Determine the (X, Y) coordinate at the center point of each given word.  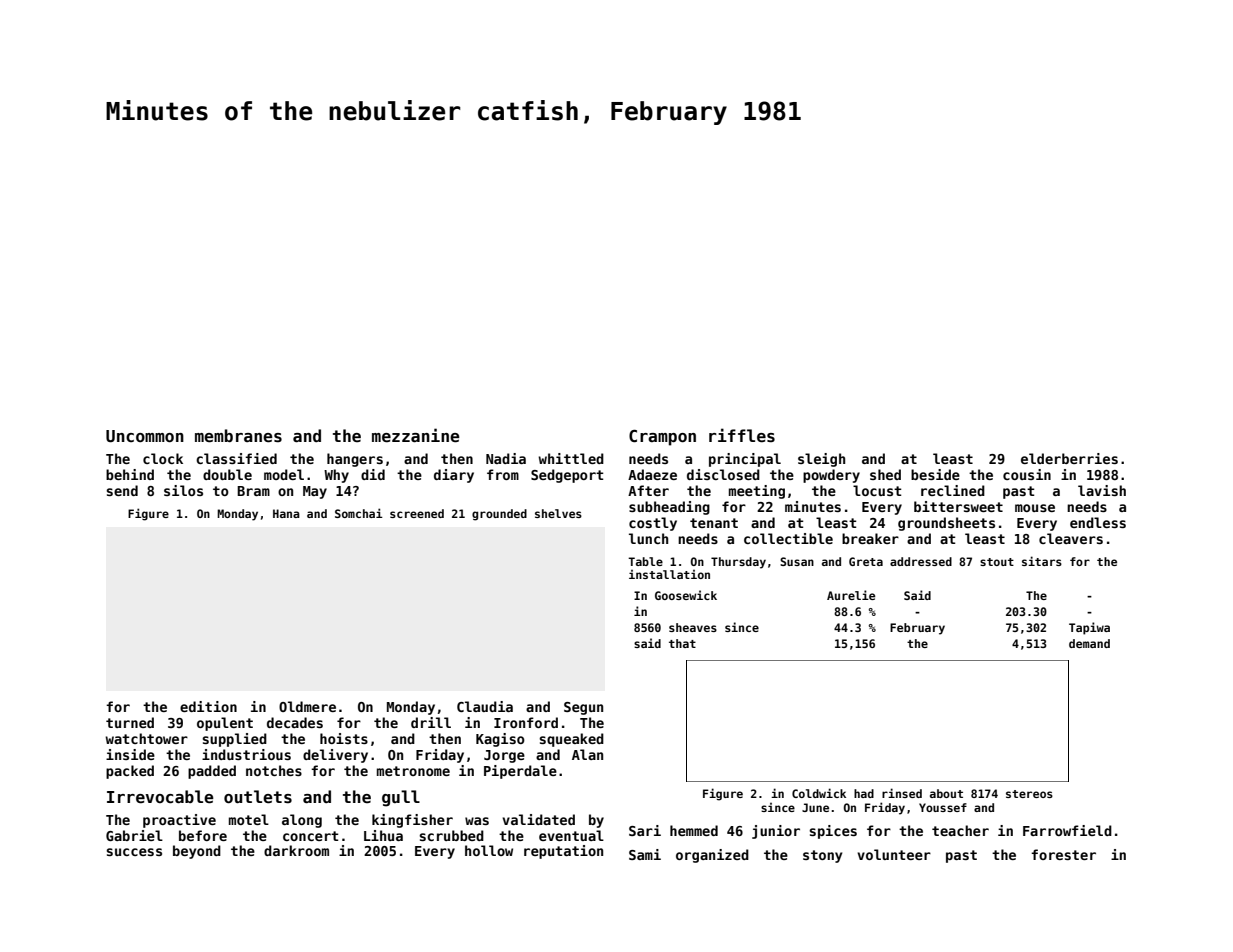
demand (1089, 643)
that (682, 643)
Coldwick (819, 793)
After (648, 490)
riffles (742, 435)
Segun (583, 708)
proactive (179, 821)
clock (163, 458)
